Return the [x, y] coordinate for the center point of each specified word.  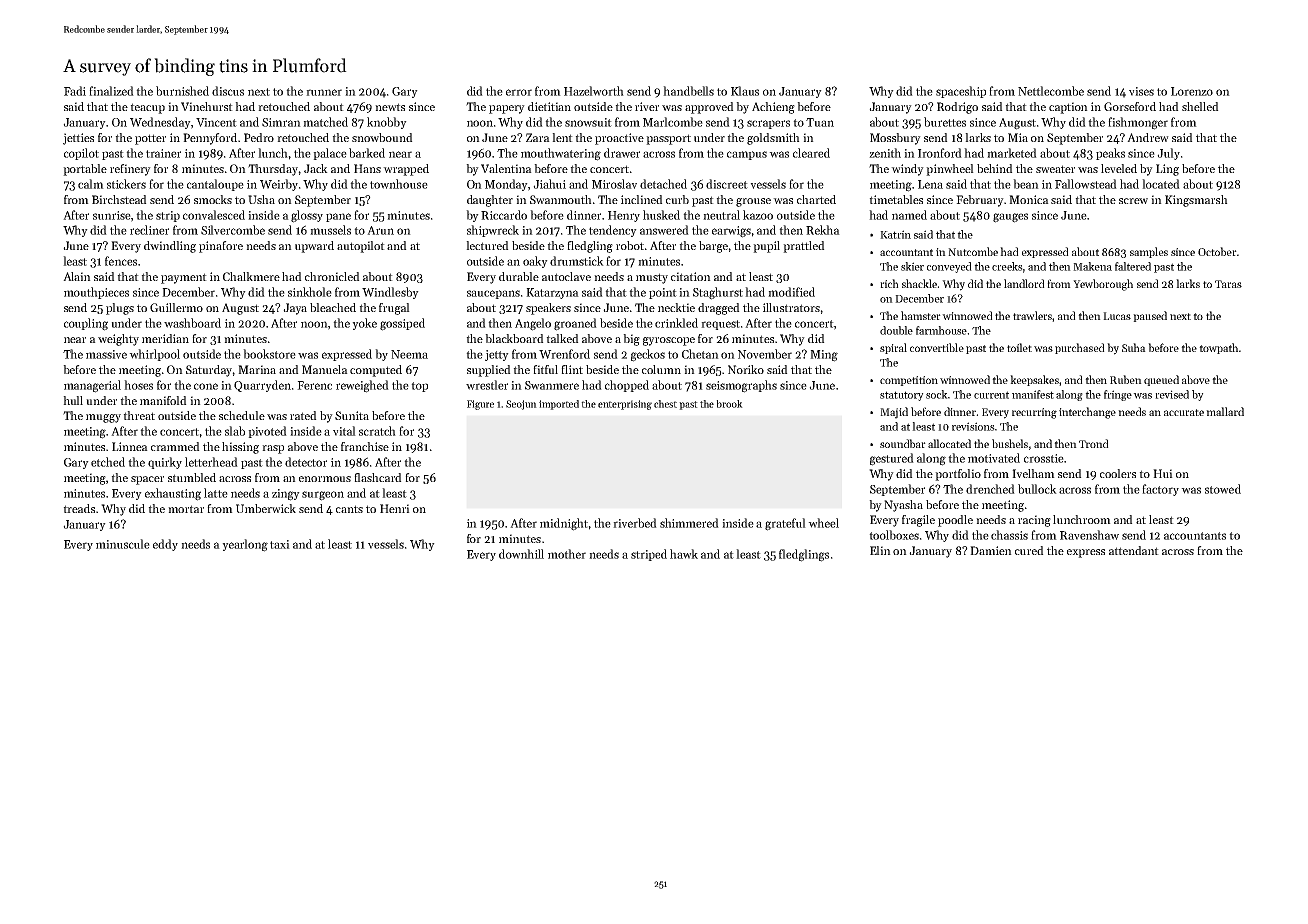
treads [79, 508]
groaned [575, 324]
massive [106, 354]
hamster [921, 315]
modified [791, 292]
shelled [1200, 106]
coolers [1118, 473]
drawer [622, 153]
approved [709, 108]
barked [367, 153]
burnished [182, 91]
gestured [892, 459]
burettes [945, 122]
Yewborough [1103, 285]
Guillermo [176, 307]
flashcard [378, 477]
